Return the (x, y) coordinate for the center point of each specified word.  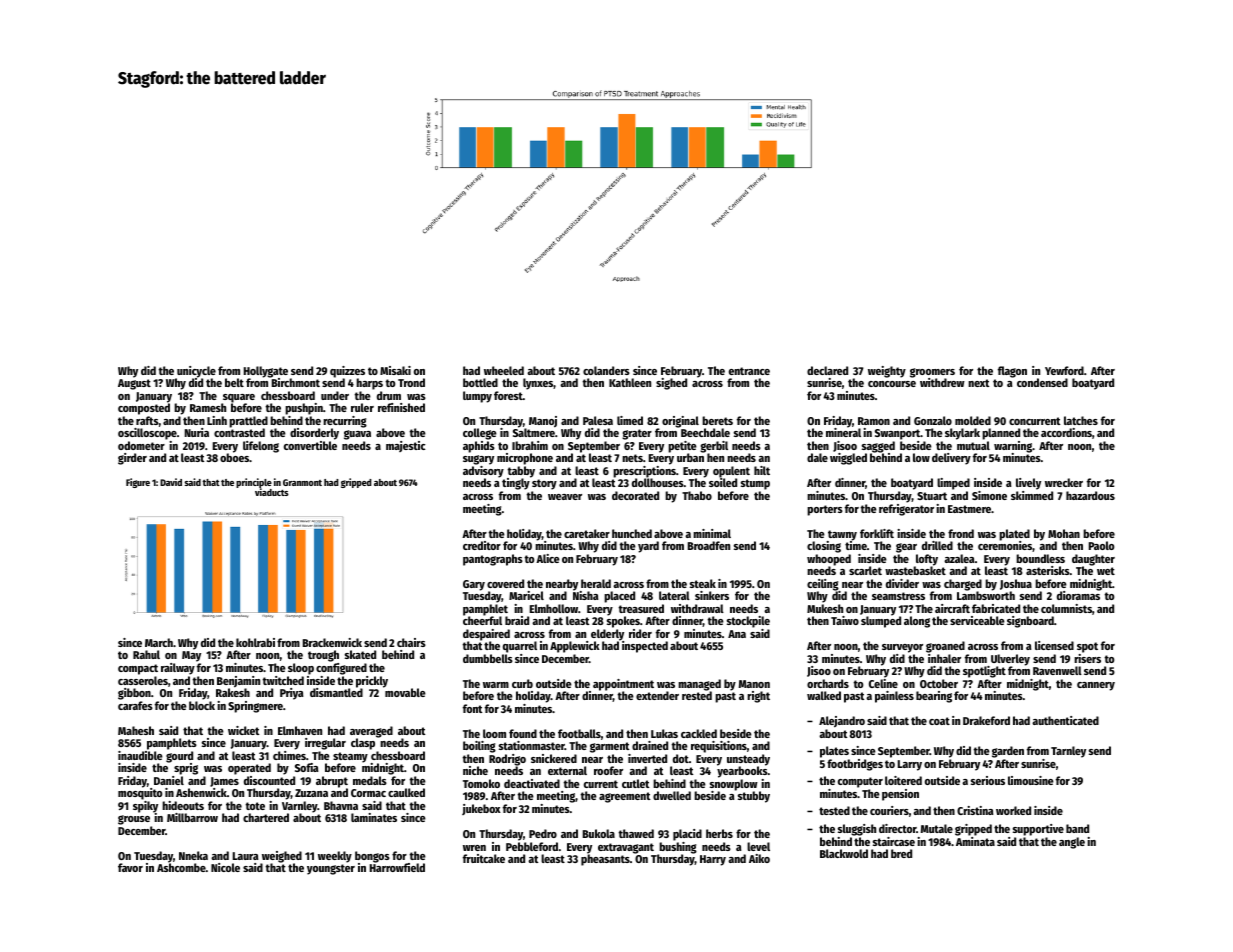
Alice (548, 558)
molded (973, 420)
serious (988, 780)
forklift (877, 533)
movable (405, 692)
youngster (331, 869)
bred (901, 853)
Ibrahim (530, 445)
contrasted (239, 433)
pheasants (605, 860)
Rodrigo (507, 760)
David (171, 482)
